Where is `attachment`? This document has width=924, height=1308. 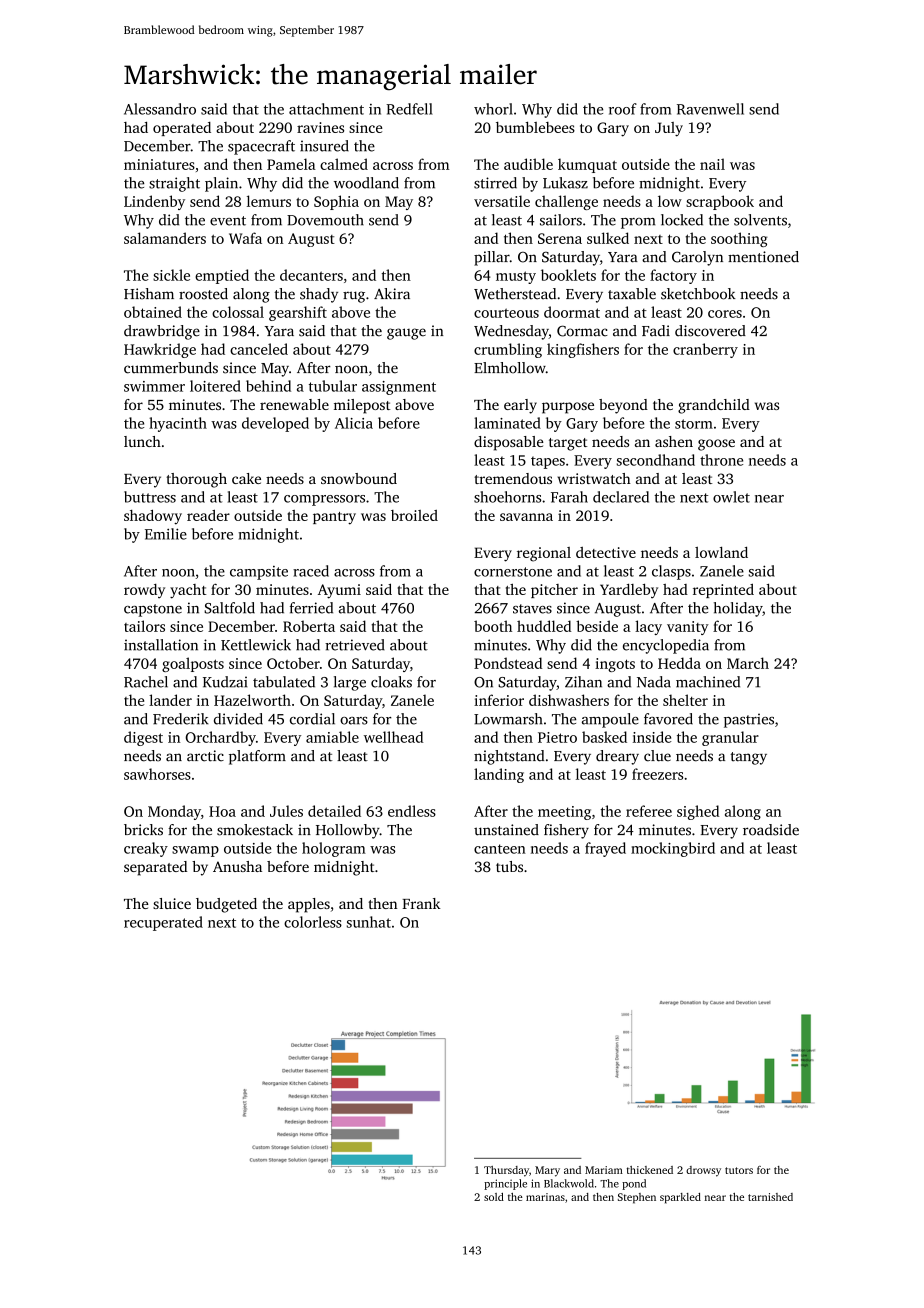 attachment is located at coordinates (326, 109).
